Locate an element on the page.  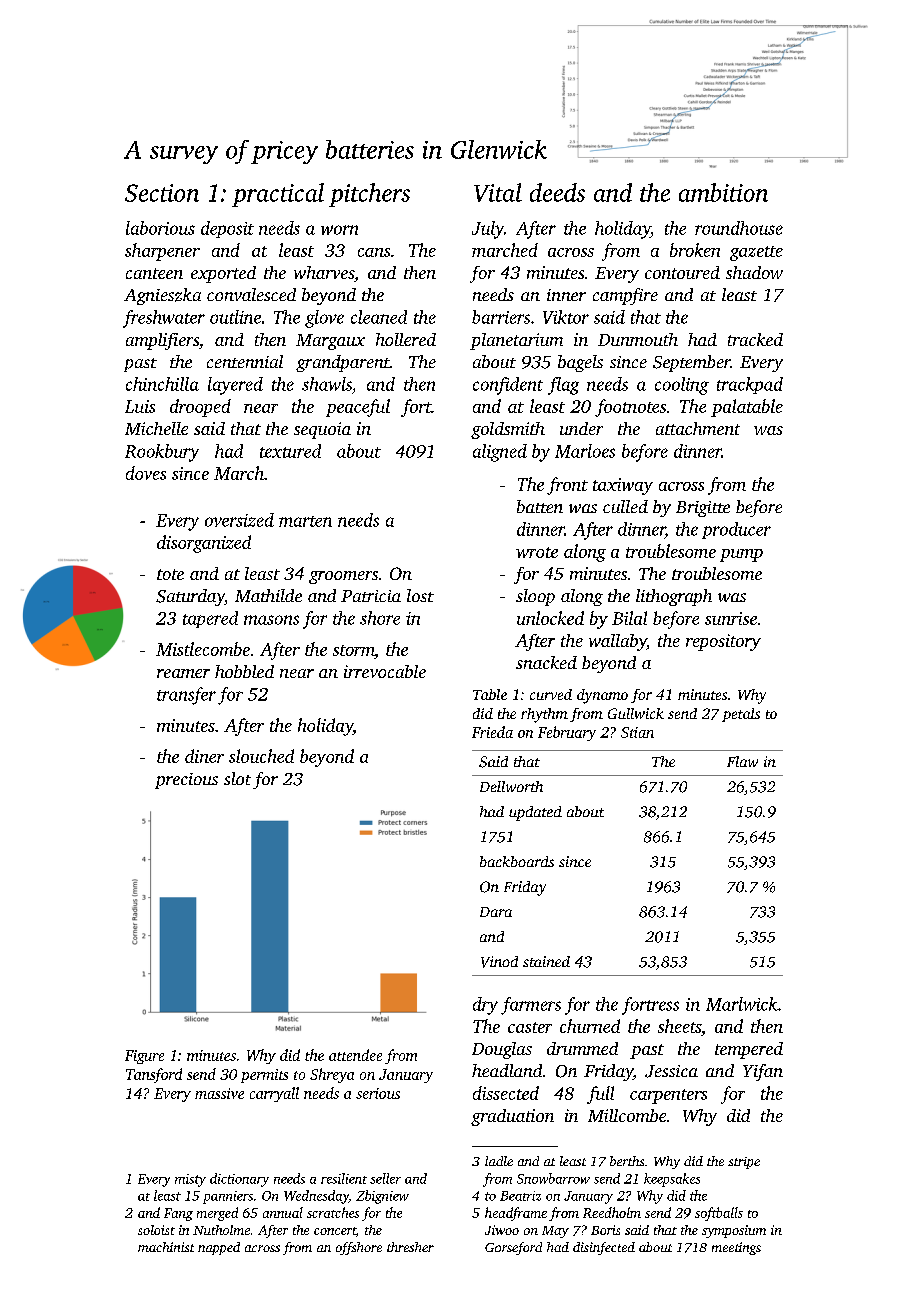
lost is located at coordinates (420, 595).
